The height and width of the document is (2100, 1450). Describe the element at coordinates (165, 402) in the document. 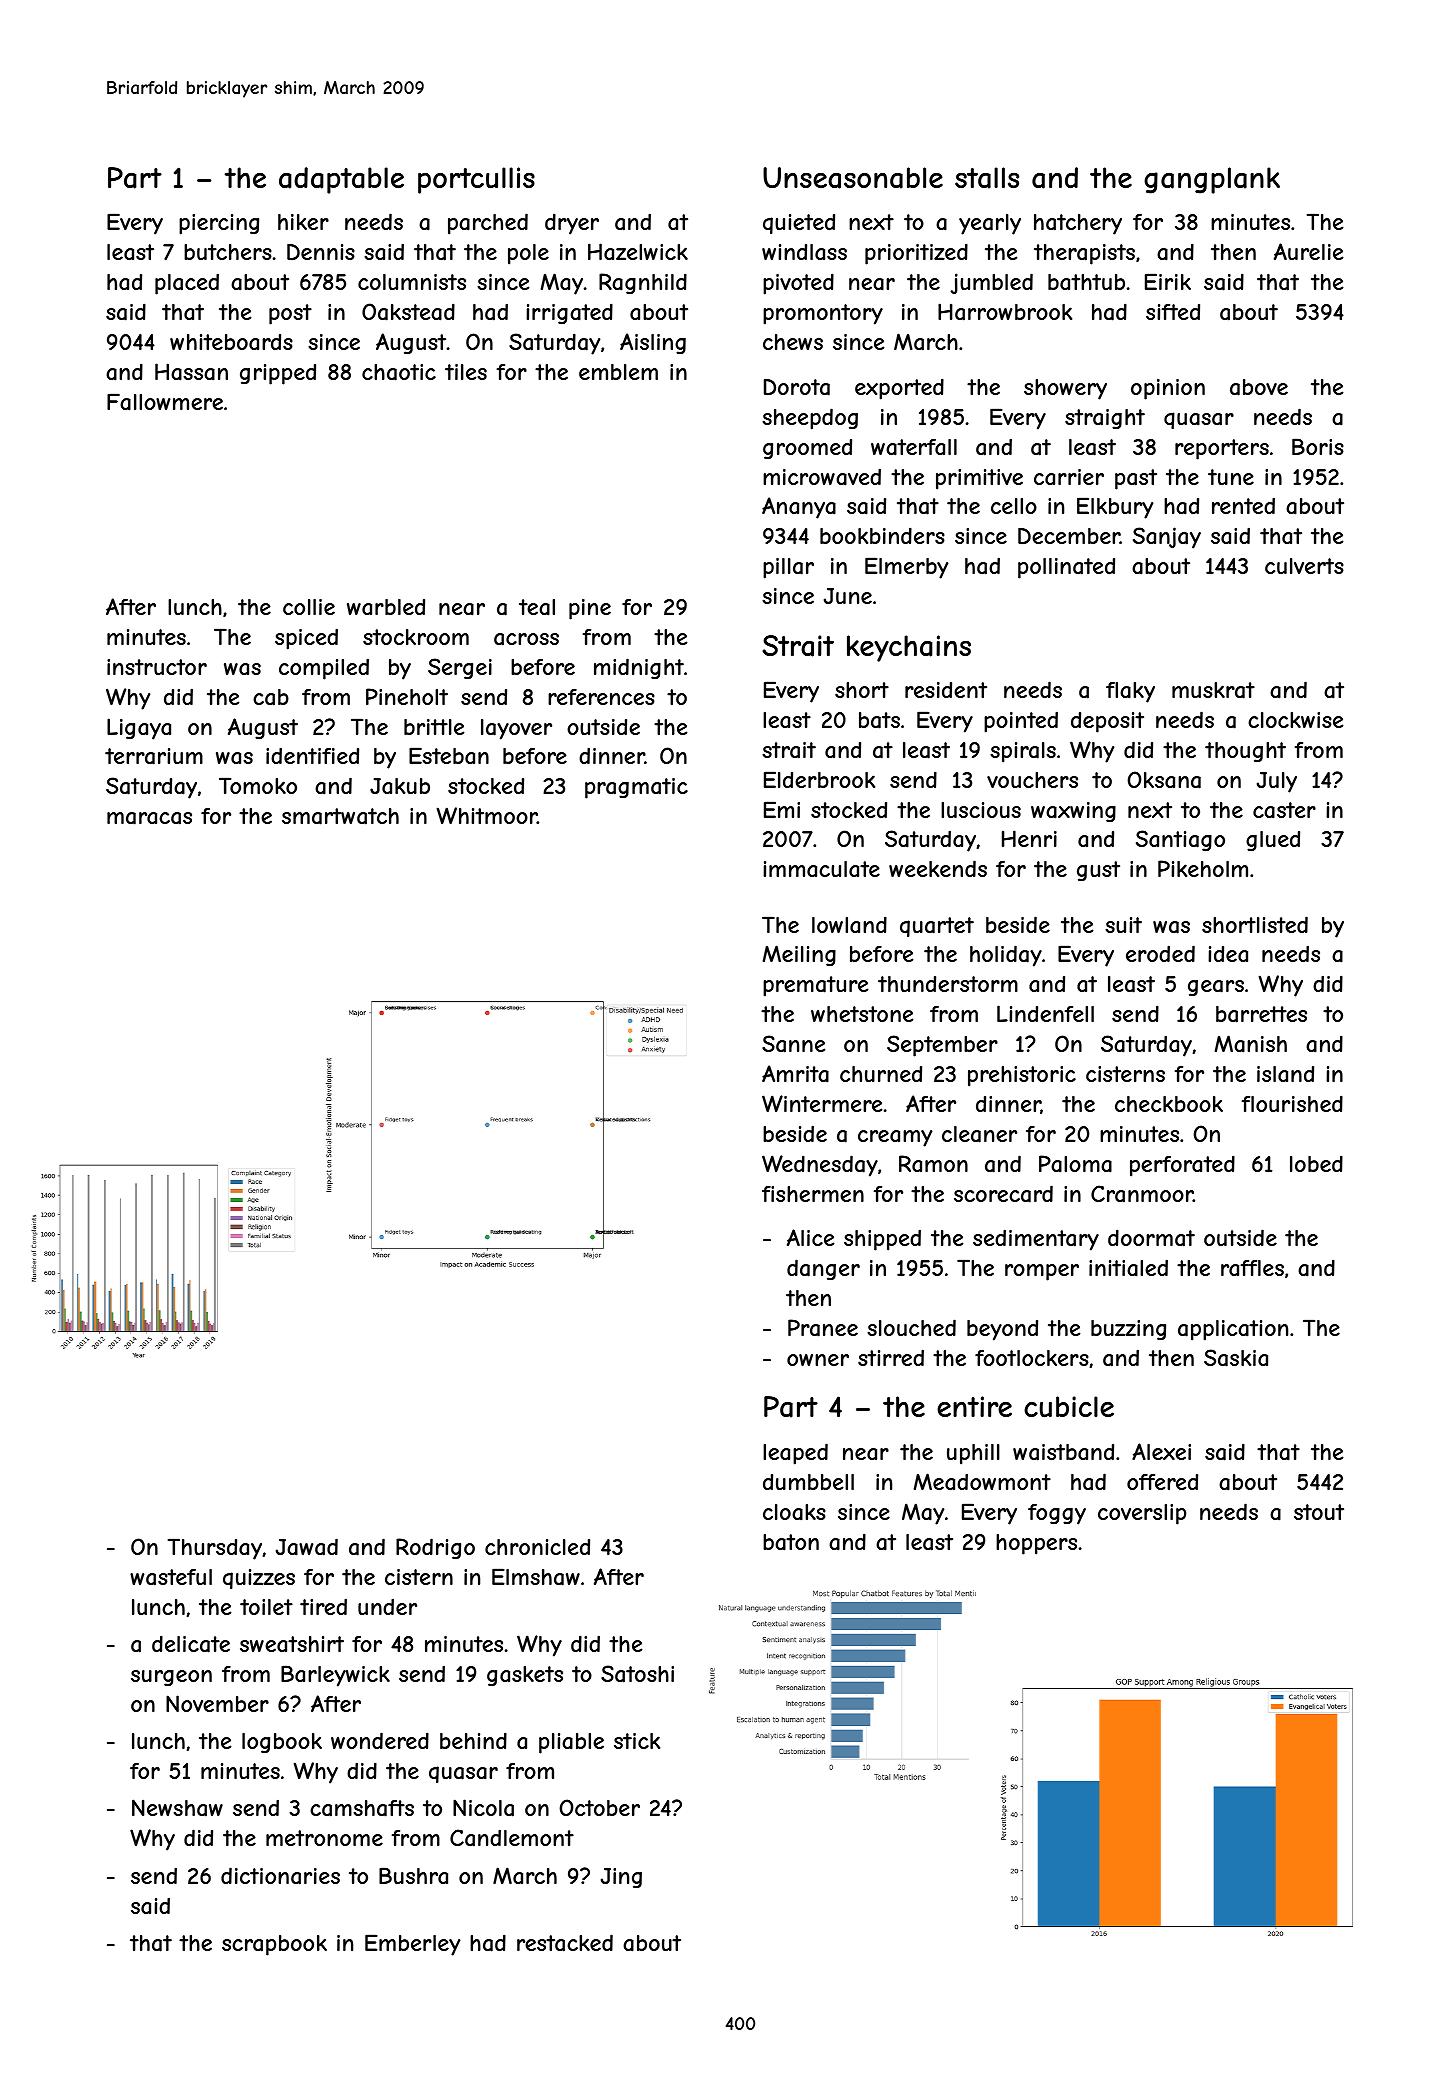

I see `Fallowmere` at that location.
